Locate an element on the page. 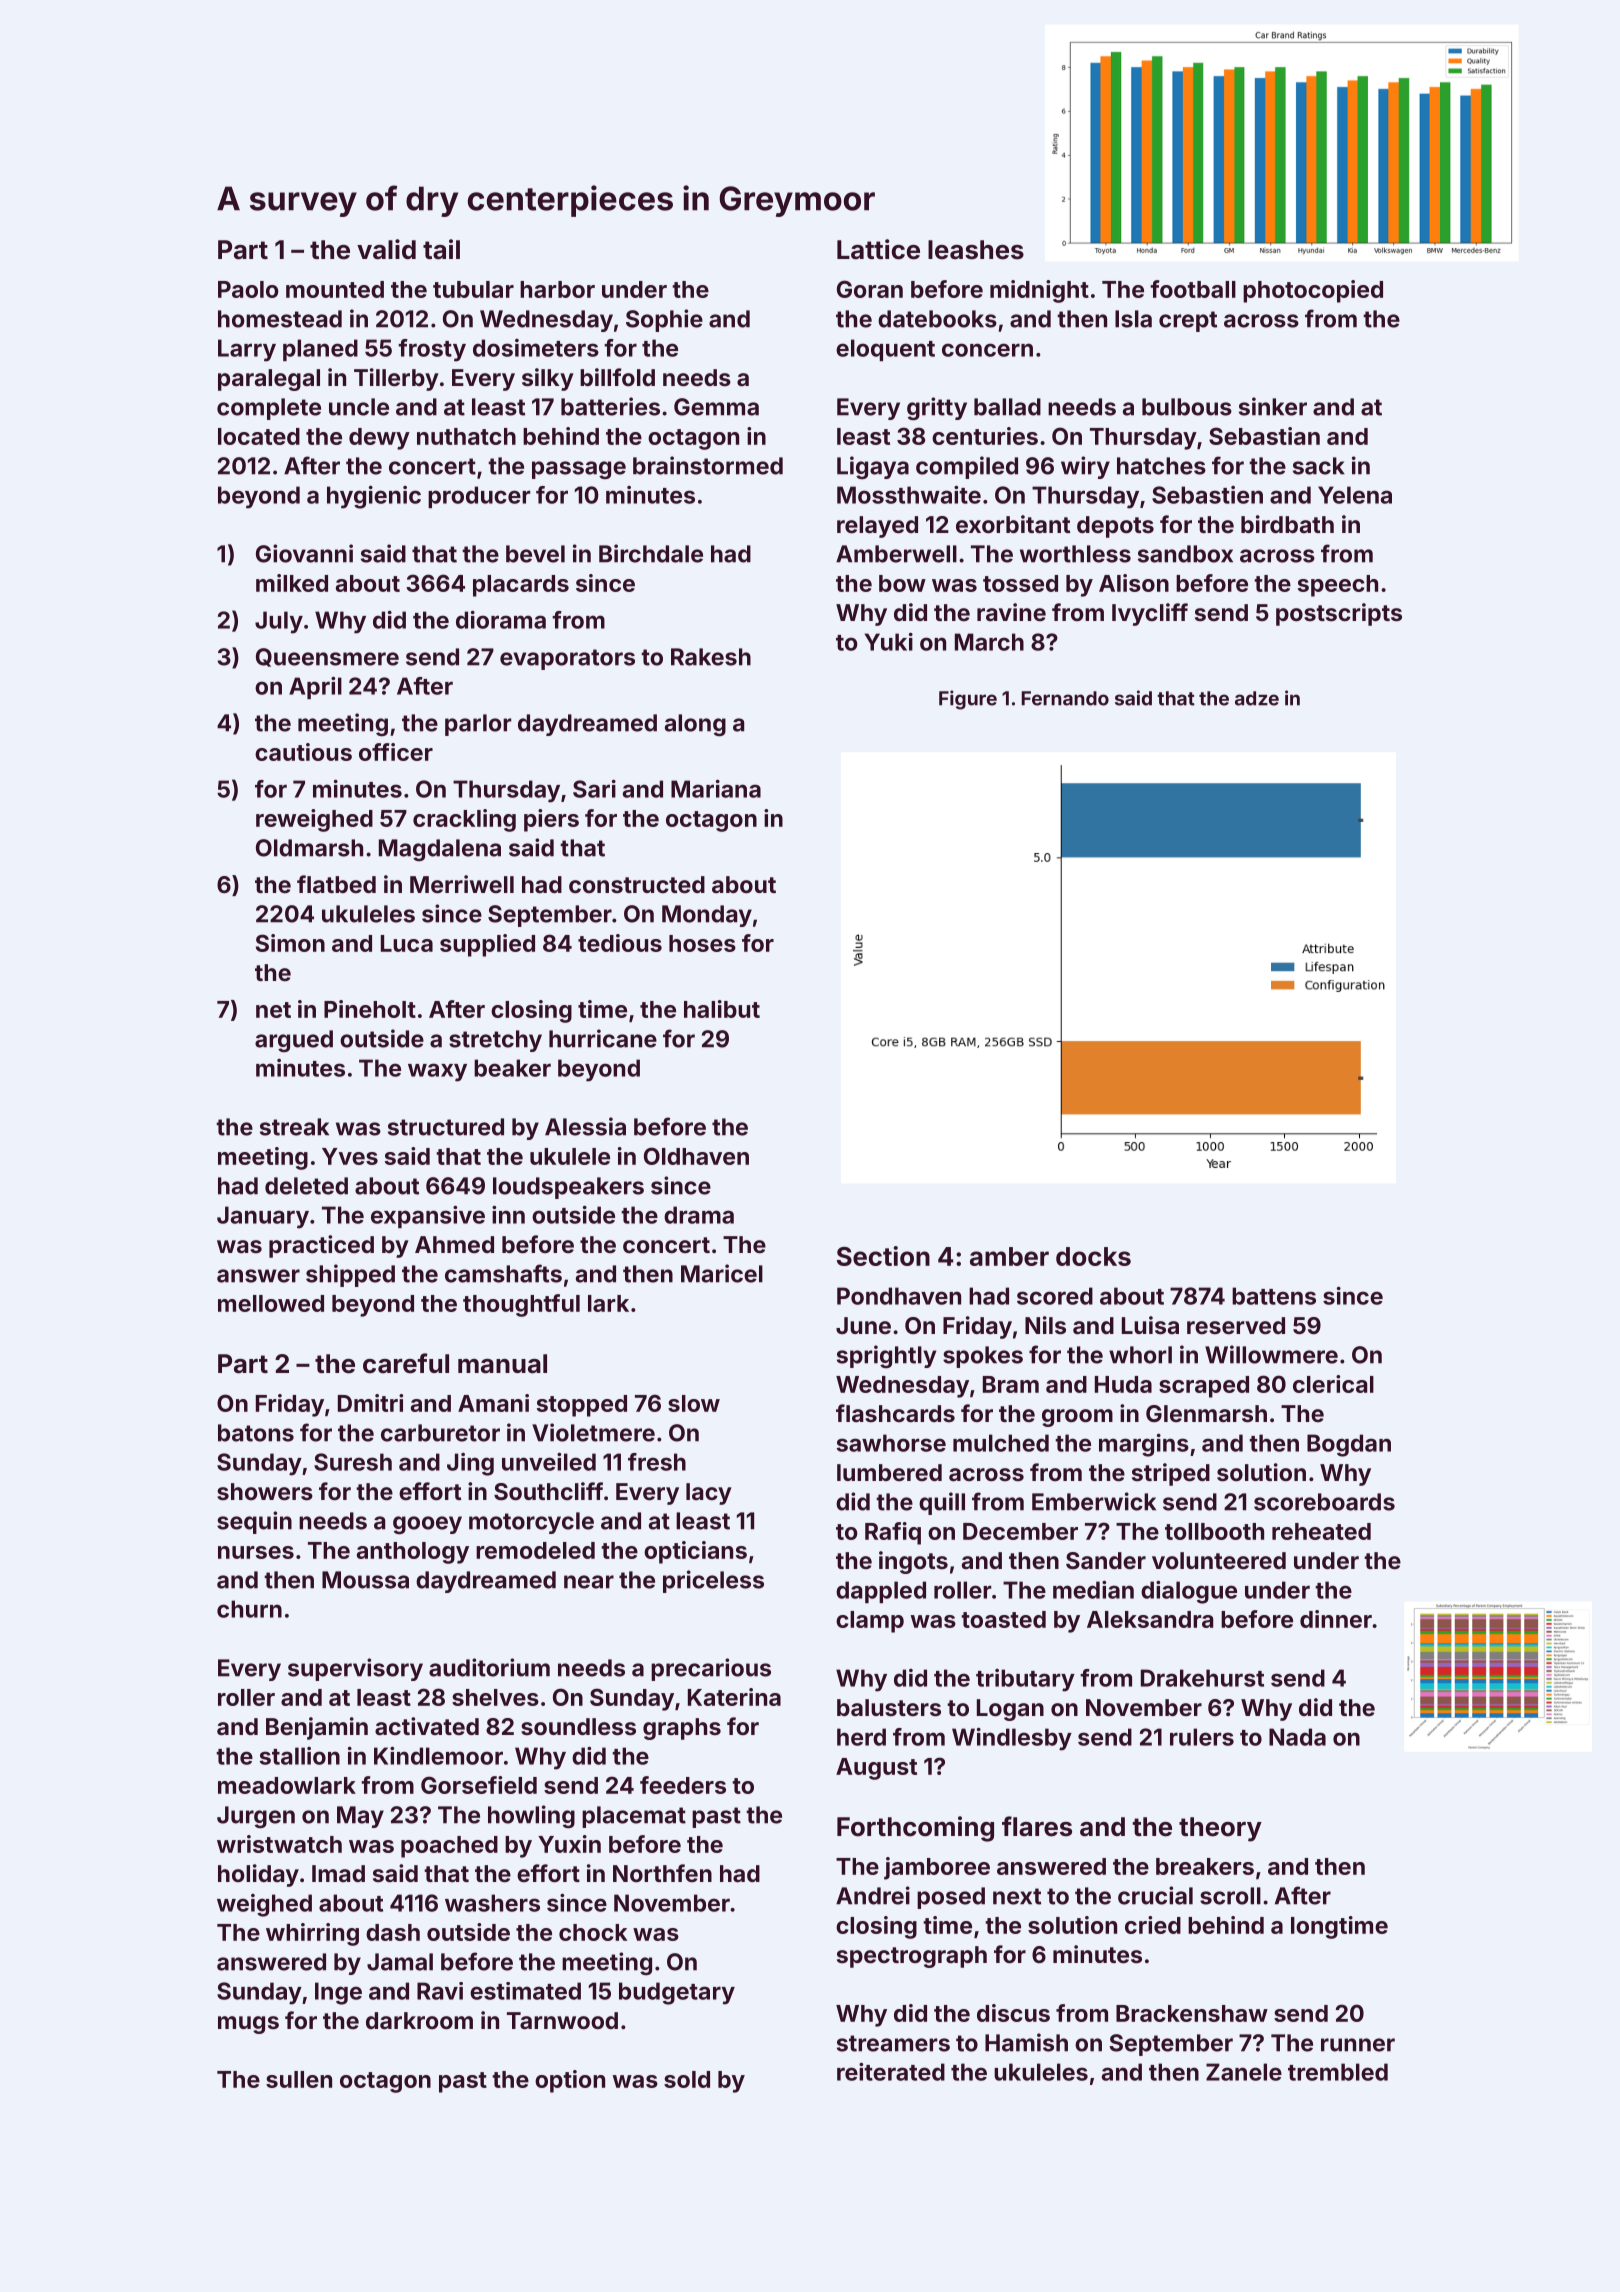 Image resolution: width=1620 pixels, height=2292 pixels. Northfen is located at coordinates (662, 1873).
